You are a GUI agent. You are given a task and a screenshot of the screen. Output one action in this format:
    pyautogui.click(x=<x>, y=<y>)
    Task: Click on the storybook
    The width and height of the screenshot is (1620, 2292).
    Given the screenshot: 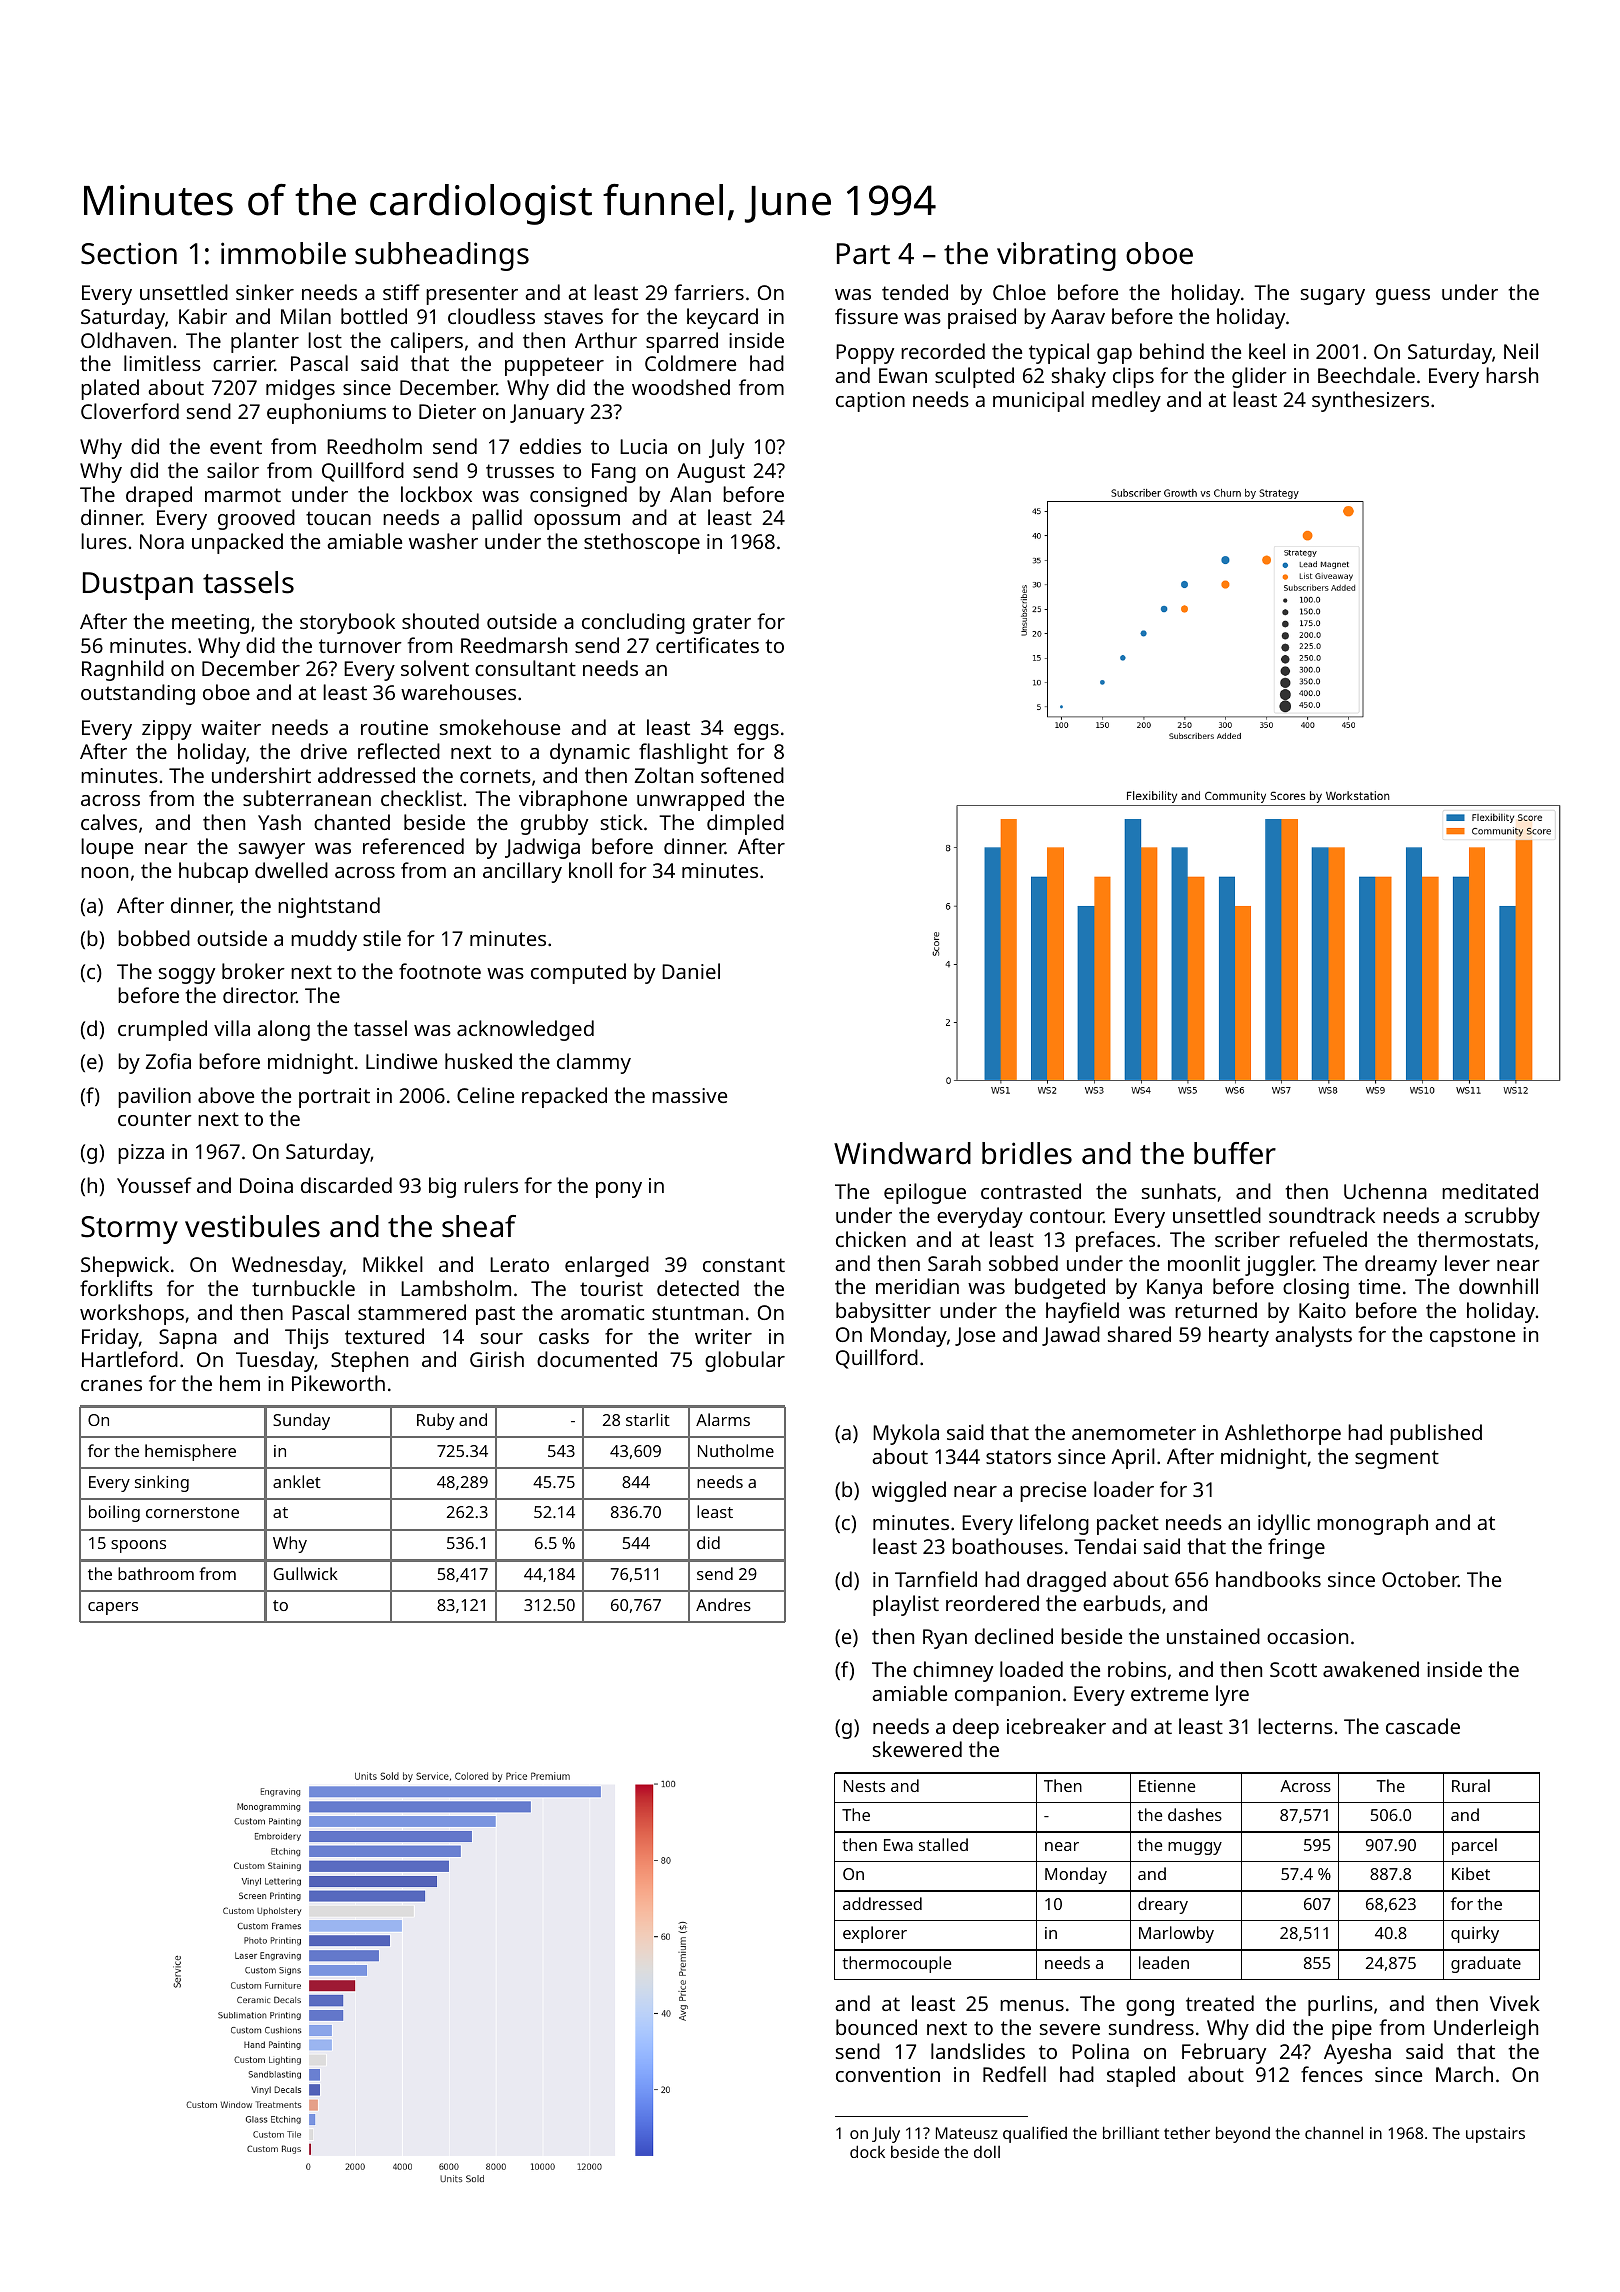 What is the action you would take?
    pyautogui.click(x=347, y=623)
